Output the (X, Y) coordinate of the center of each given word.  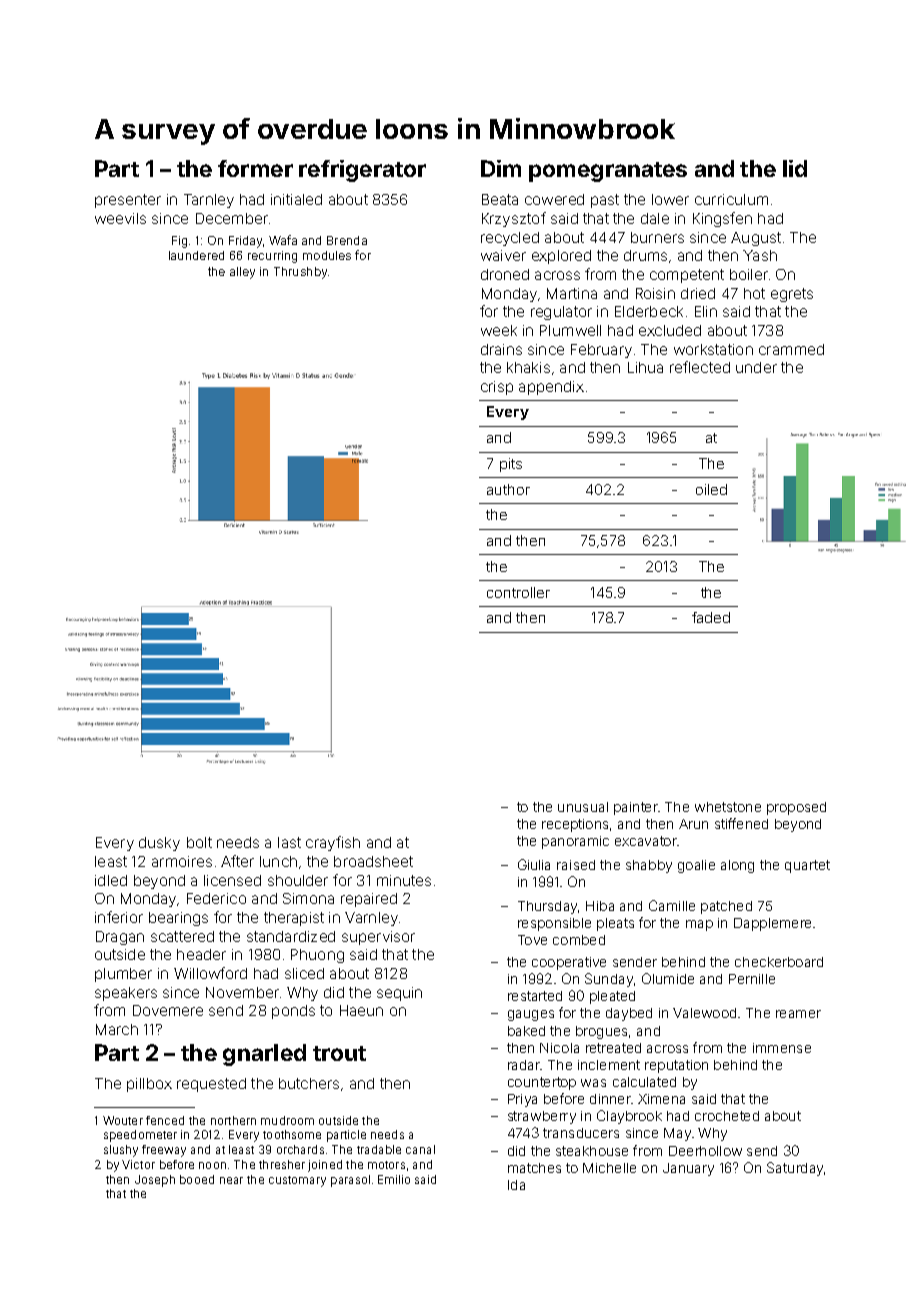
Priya (522, 1100)
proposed (796, 808)
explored (561, 257)
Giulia (534, 864)
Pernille (752, 979)
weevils (120, 218)
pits (511, 465)
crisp (497, 388)
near (231, 1180)
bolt (199, 842)
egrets (792, 295)
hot (754, 293)
